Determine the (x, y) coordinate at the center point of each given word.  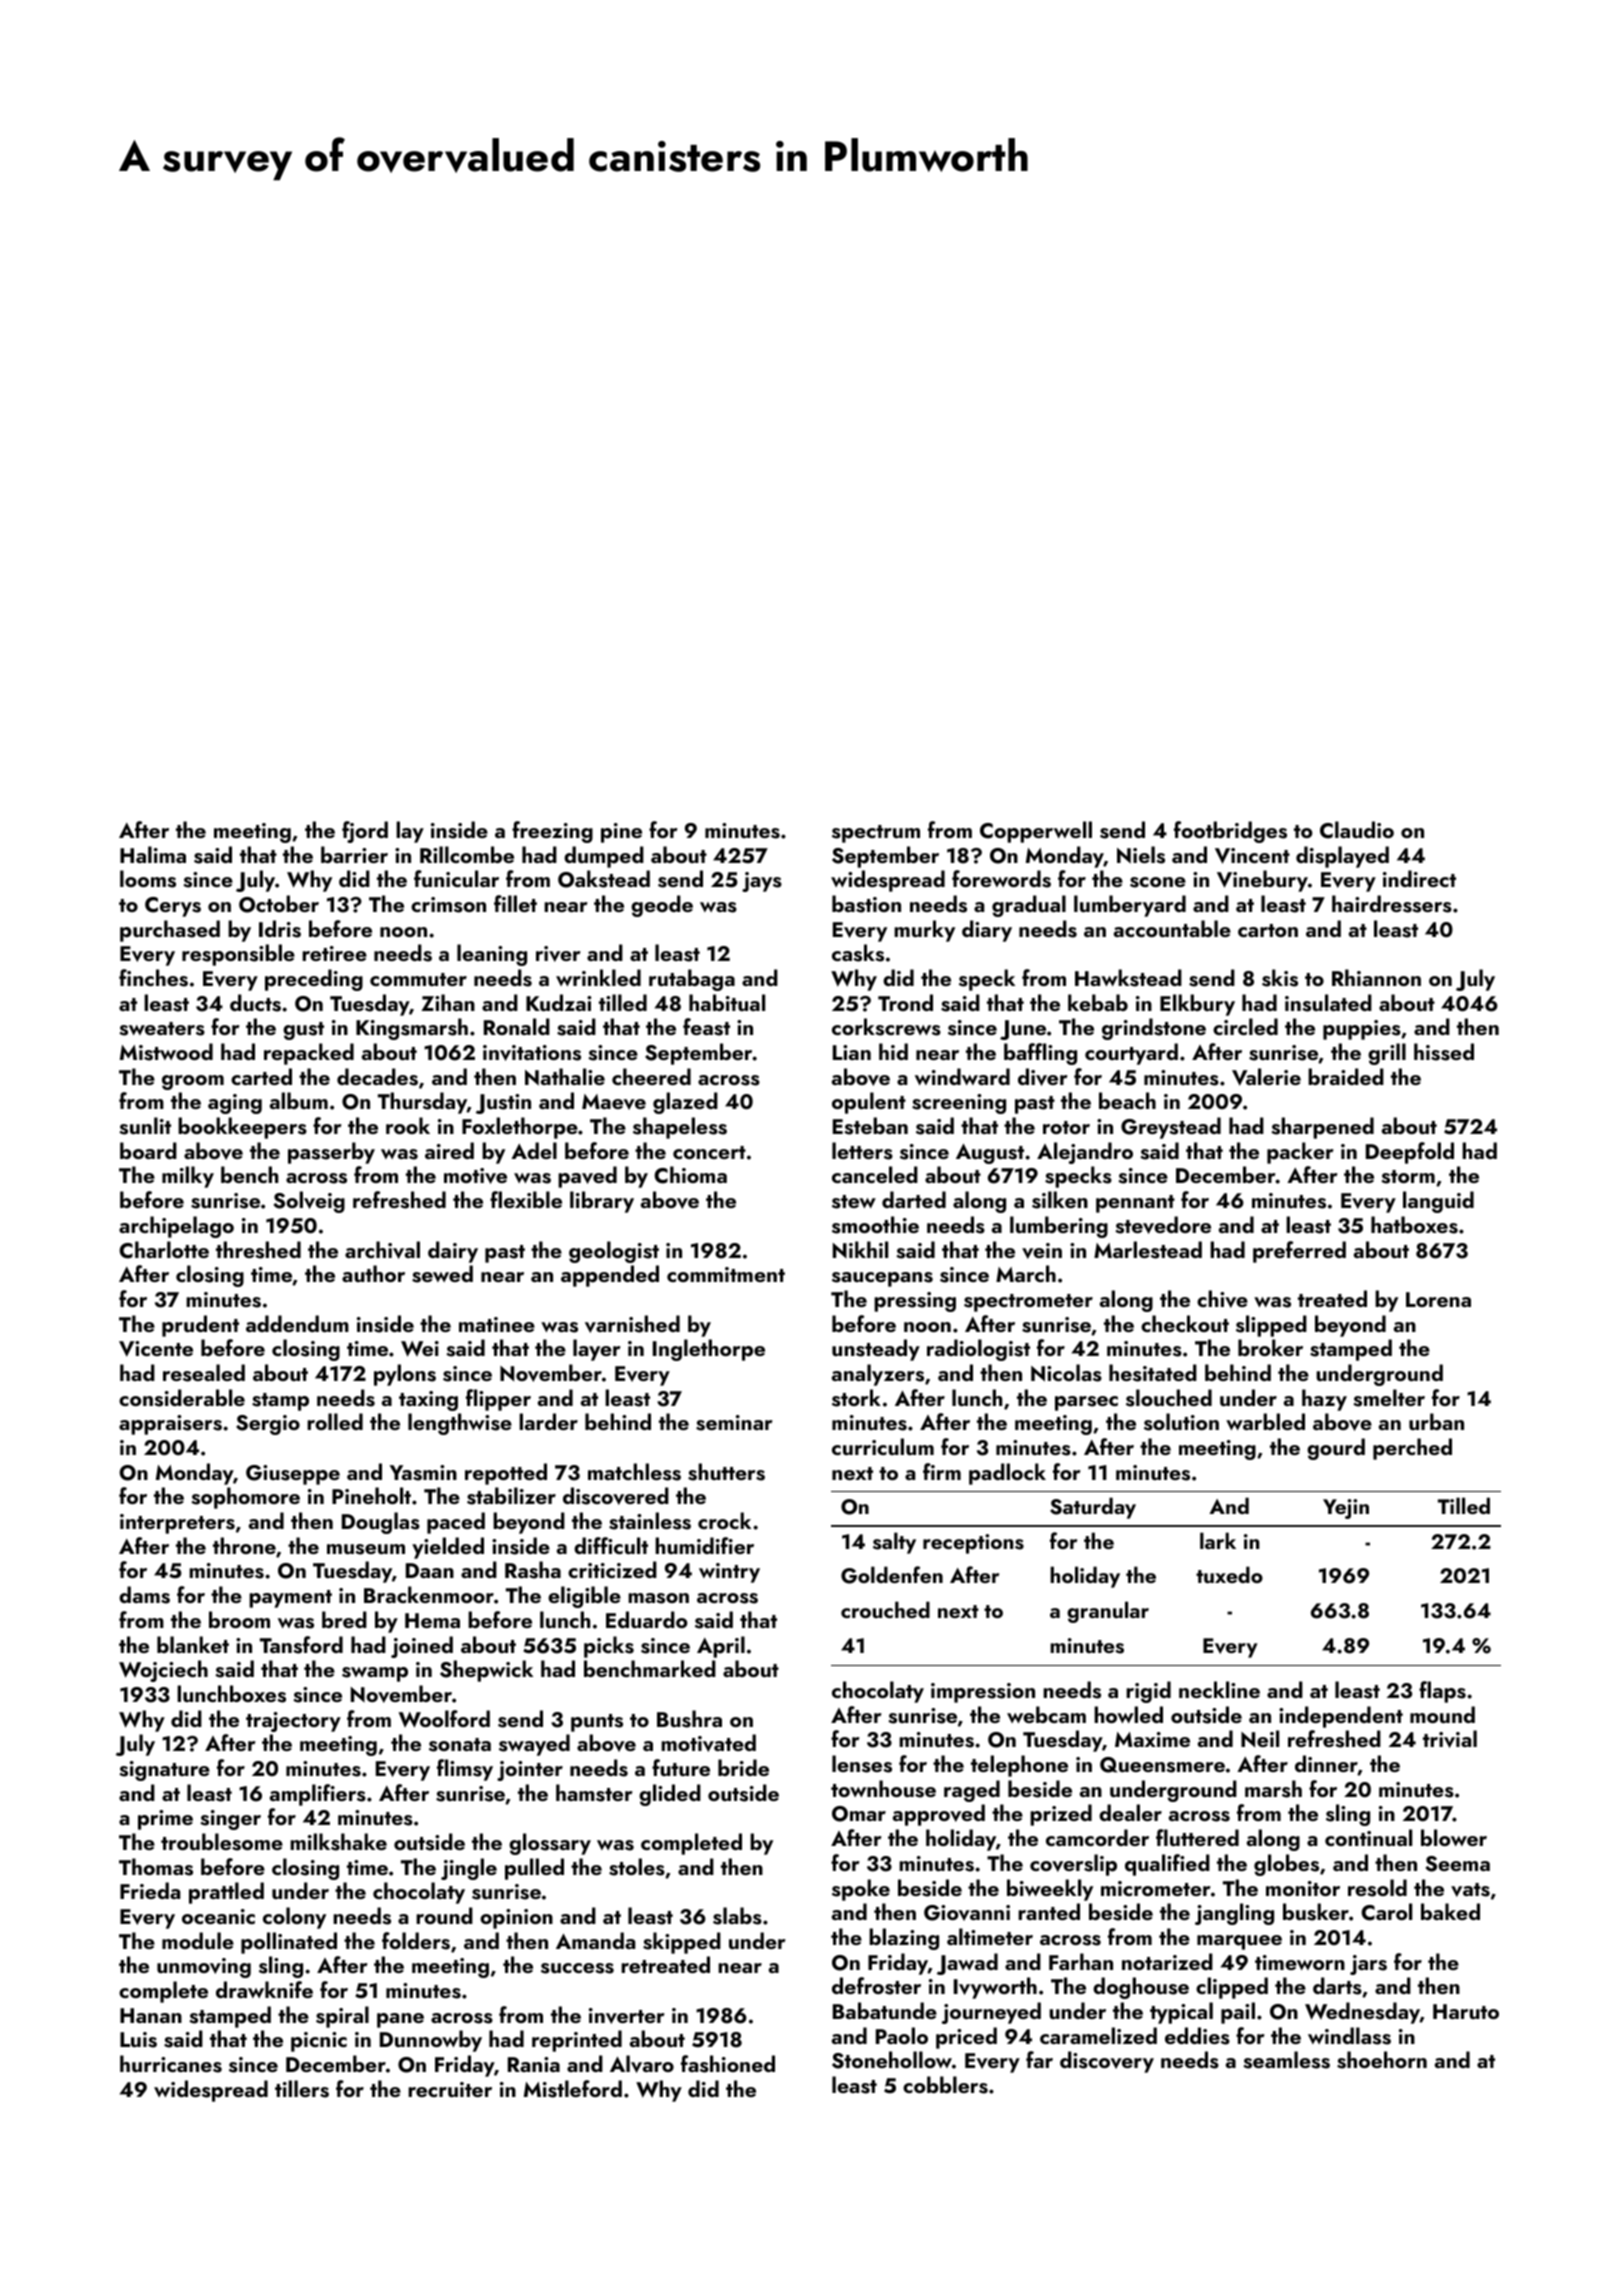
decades (377, 1077)
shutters (726, 1472)
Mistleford (573, 2089)
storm (1408, 1177)
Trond (905, 1002)
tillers (302, 2089)
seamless (1286, 2060)
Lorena (1438, 1299)
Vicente (156, 1349)
